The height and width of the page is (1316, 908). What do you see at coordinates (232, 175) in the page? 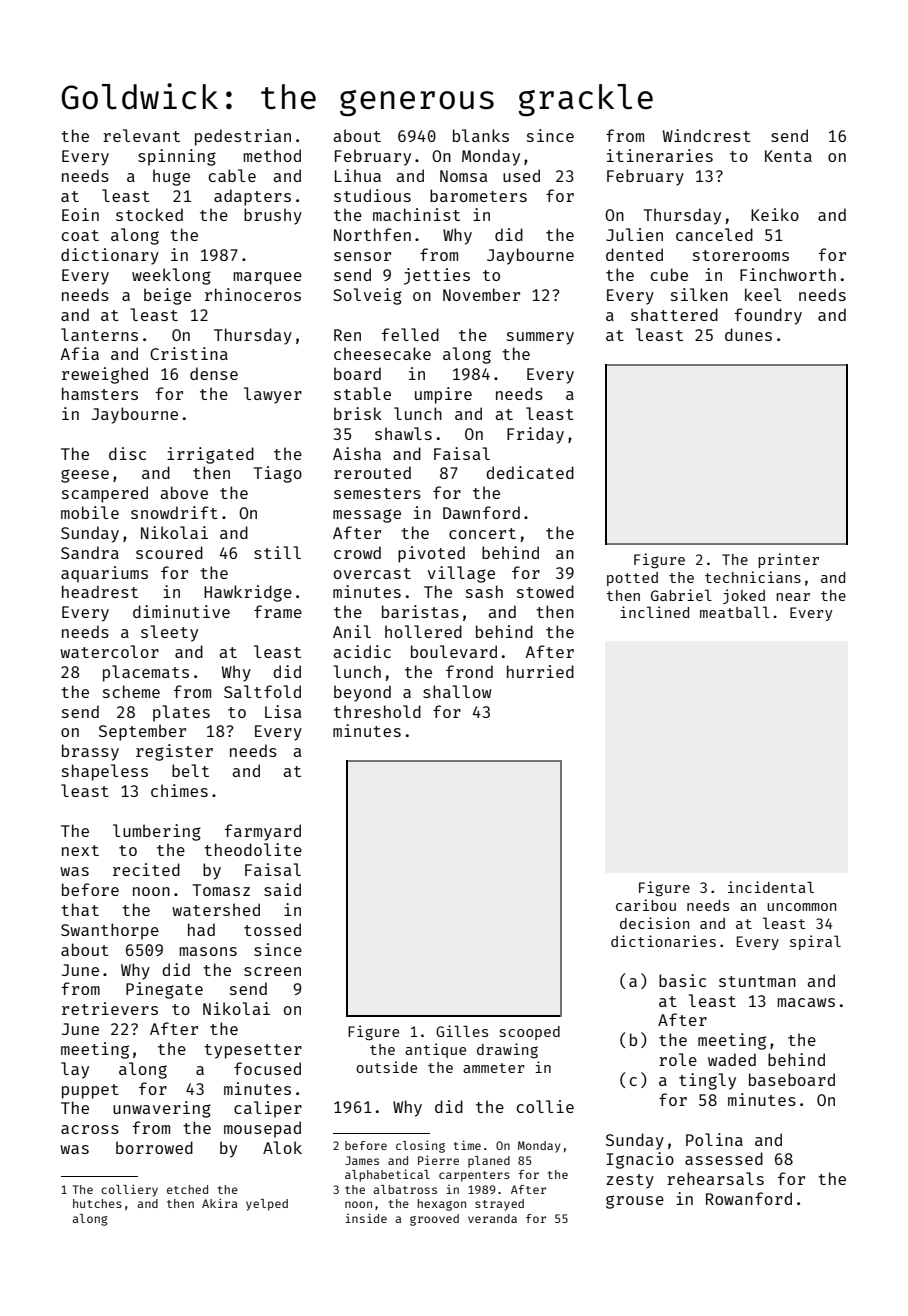
I see `cable` at bounding box center [232, 175].
